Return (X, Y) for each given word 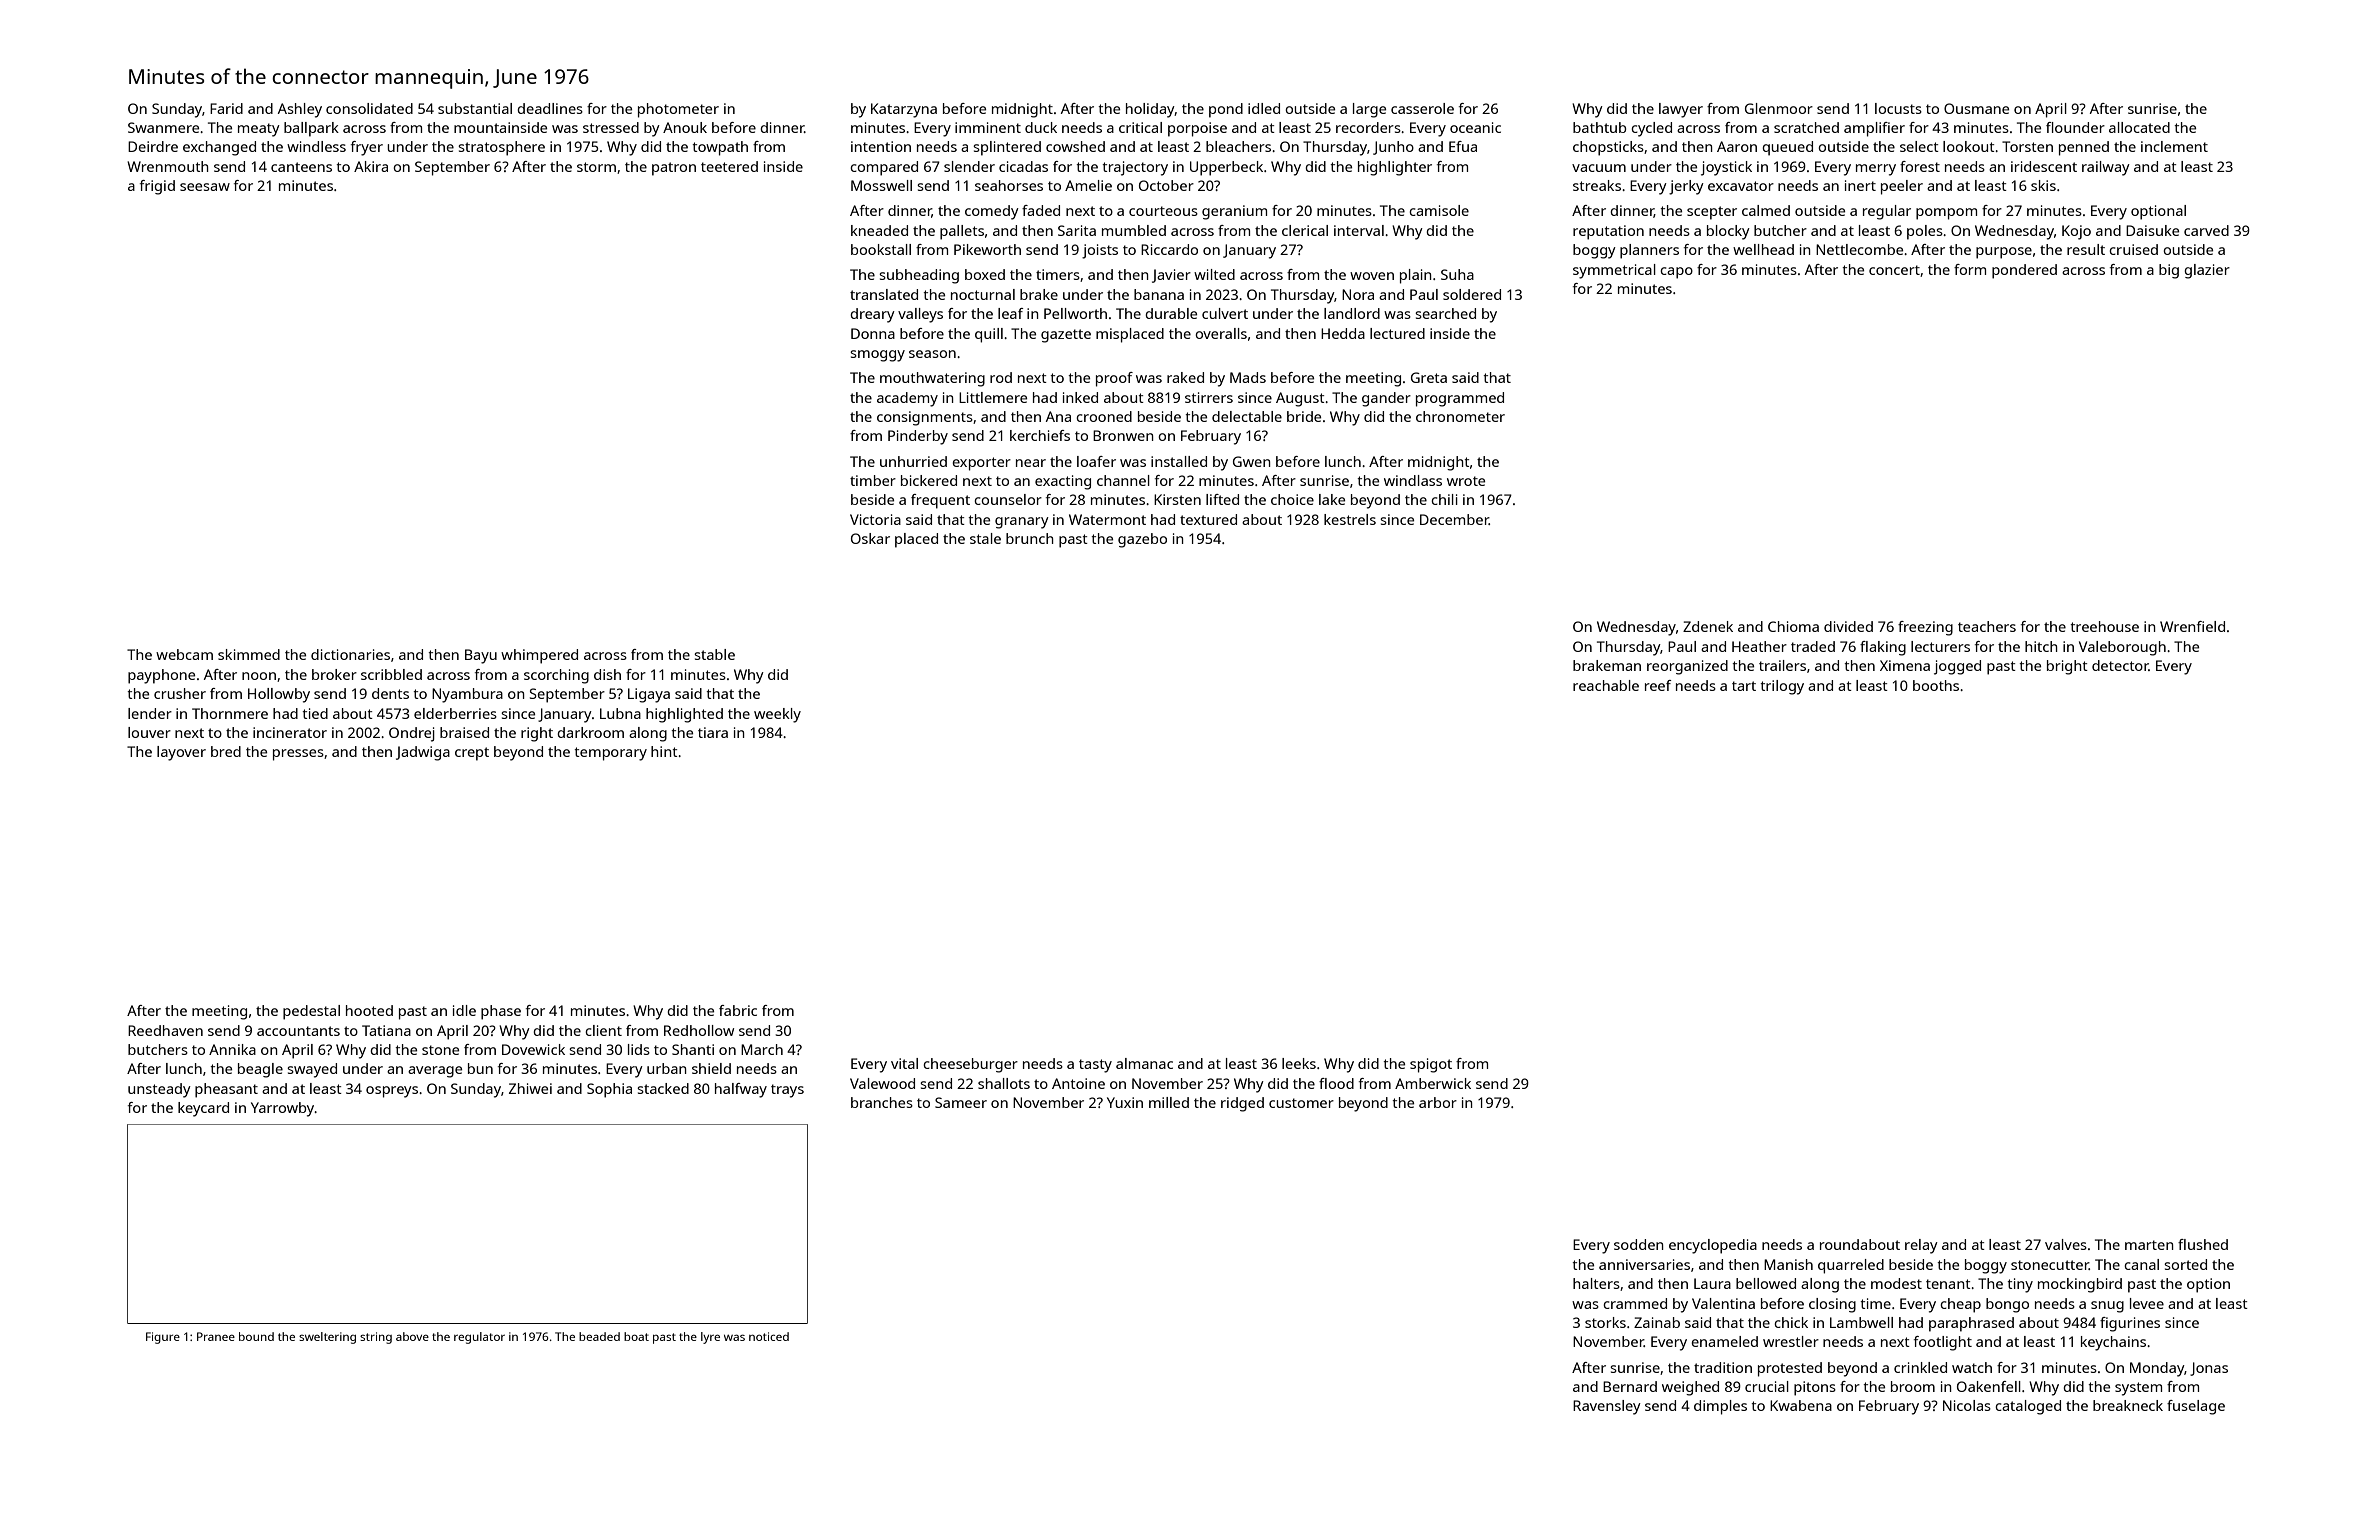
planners (1649, 251)
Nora (1358, 294)
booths (1936, 685)
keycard (203, 1109)
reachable (1606, 685)
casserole (1422, 108)
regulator (479, 1338)
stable (714, 654)
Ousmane (1976, 108)
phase (501, 1012)
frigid (157, 187)
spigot (1431, 1065)
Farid (226, 108)
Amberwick (1433, 1083)
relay (1921, 1246)
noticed (769, 1336)
